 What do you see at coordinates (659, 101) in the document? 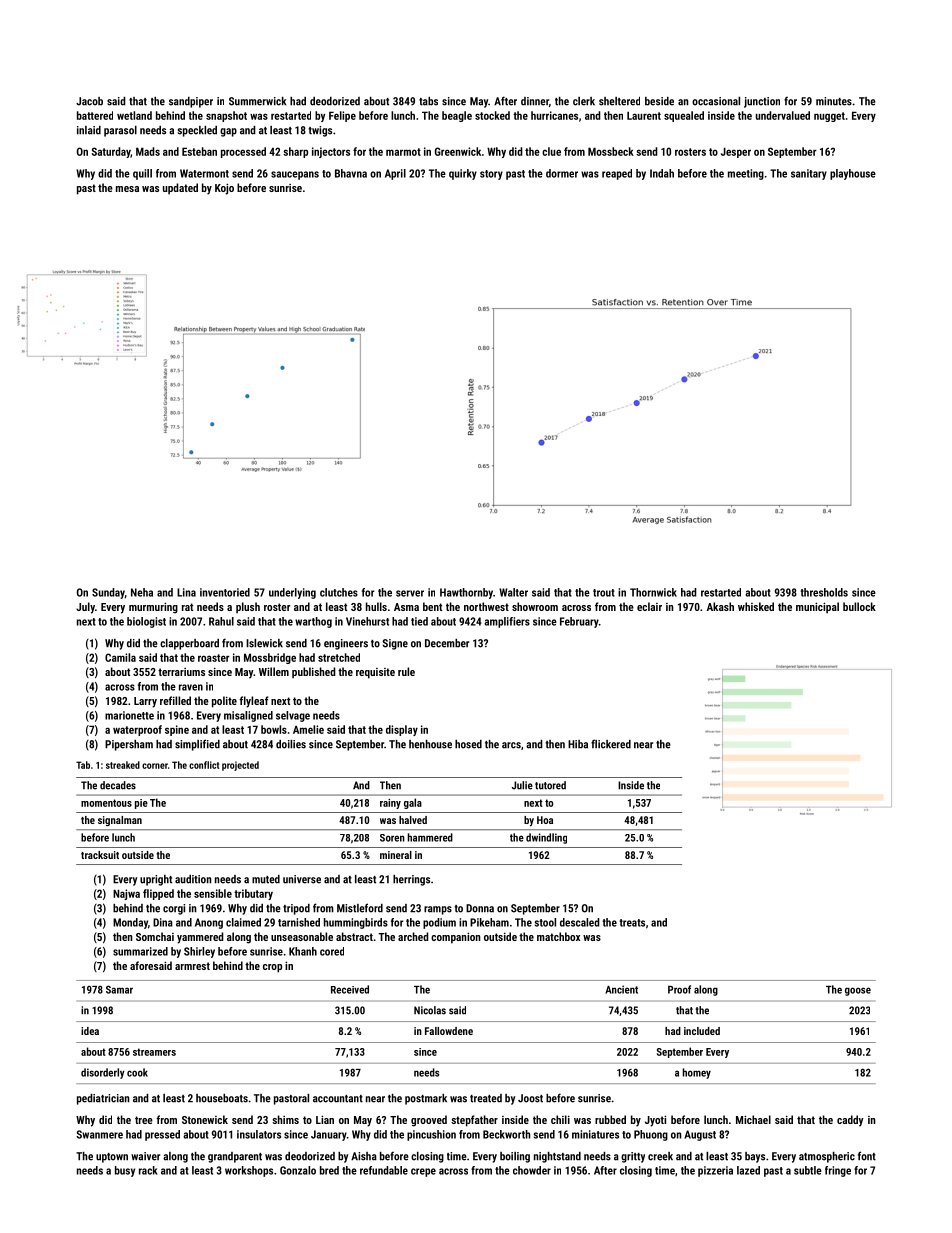
I see `beside` at bounding box center [659, 101].
